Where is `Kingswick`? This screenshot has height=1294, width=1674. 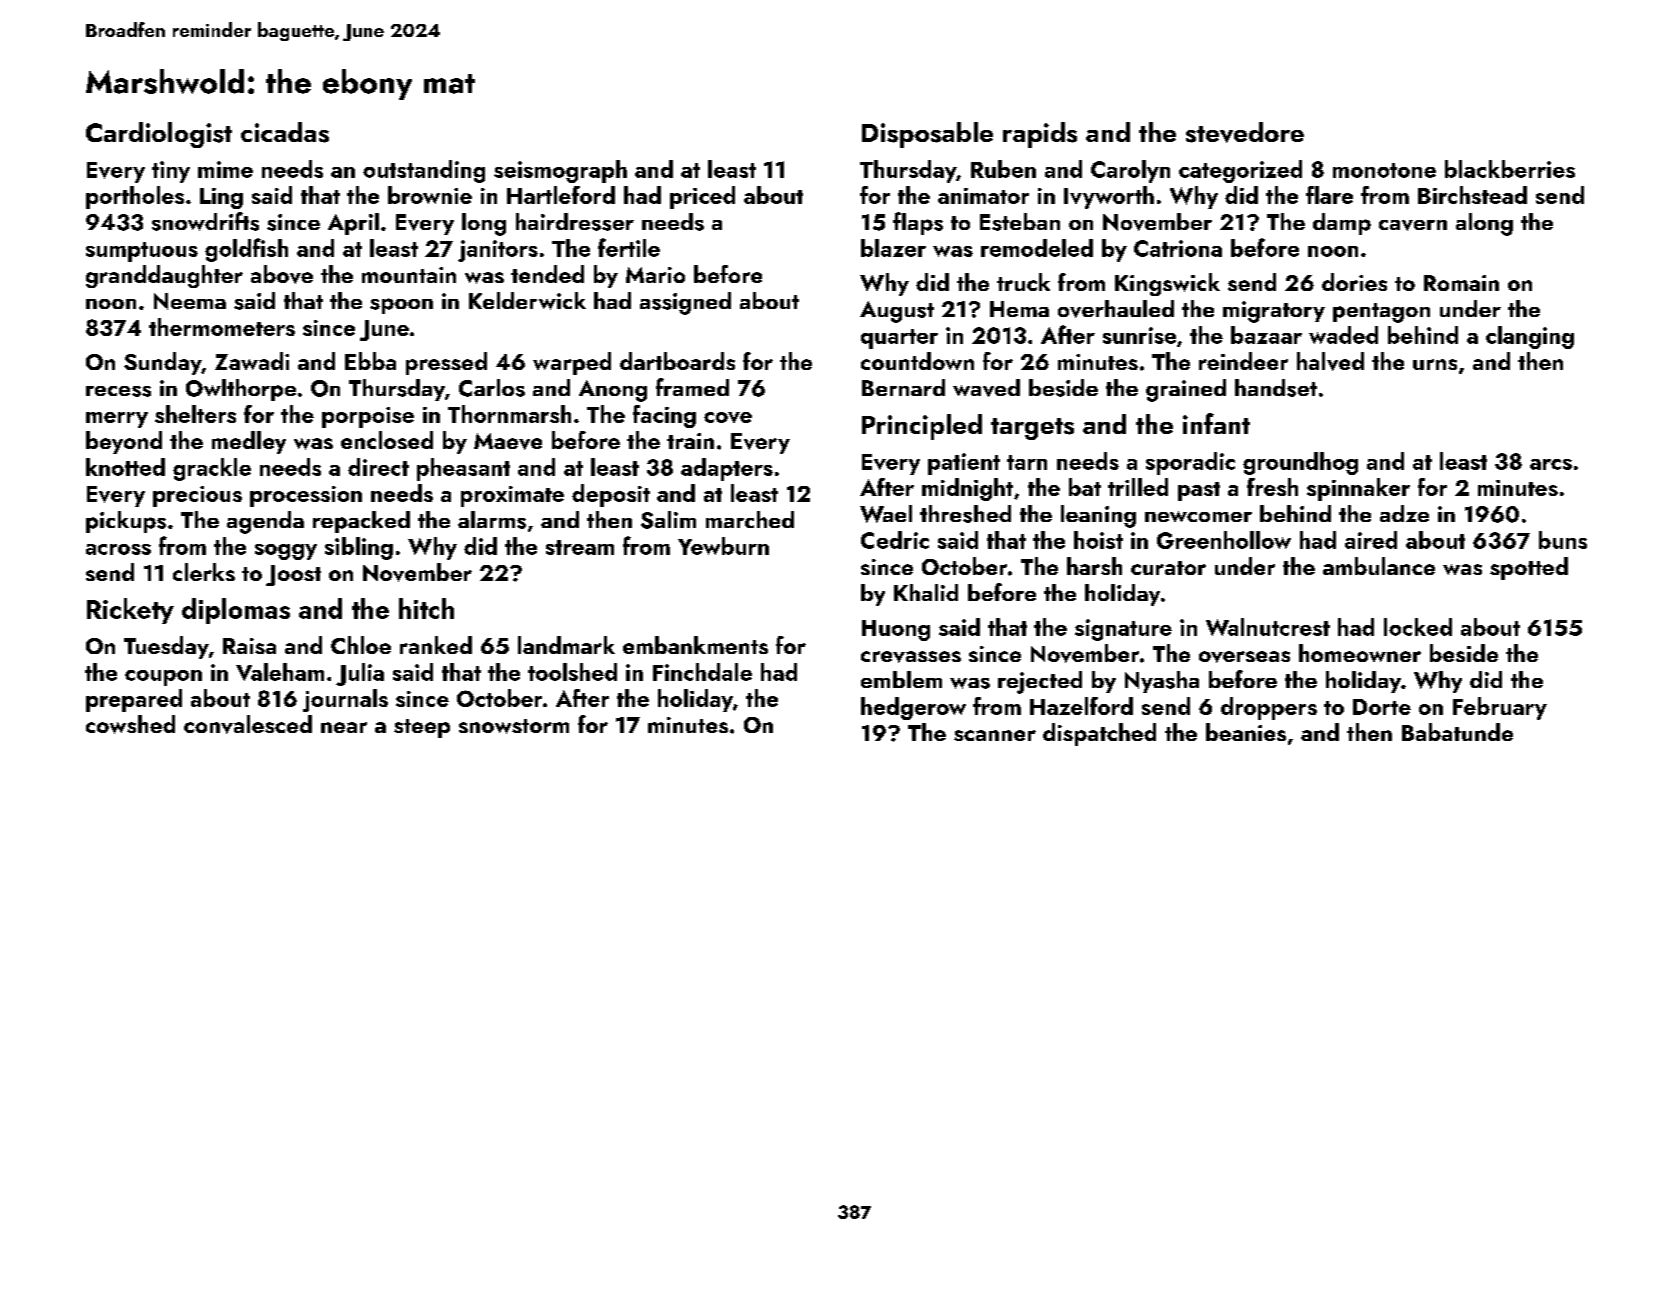 Kingswick is located at coordinates (1167, 284).
